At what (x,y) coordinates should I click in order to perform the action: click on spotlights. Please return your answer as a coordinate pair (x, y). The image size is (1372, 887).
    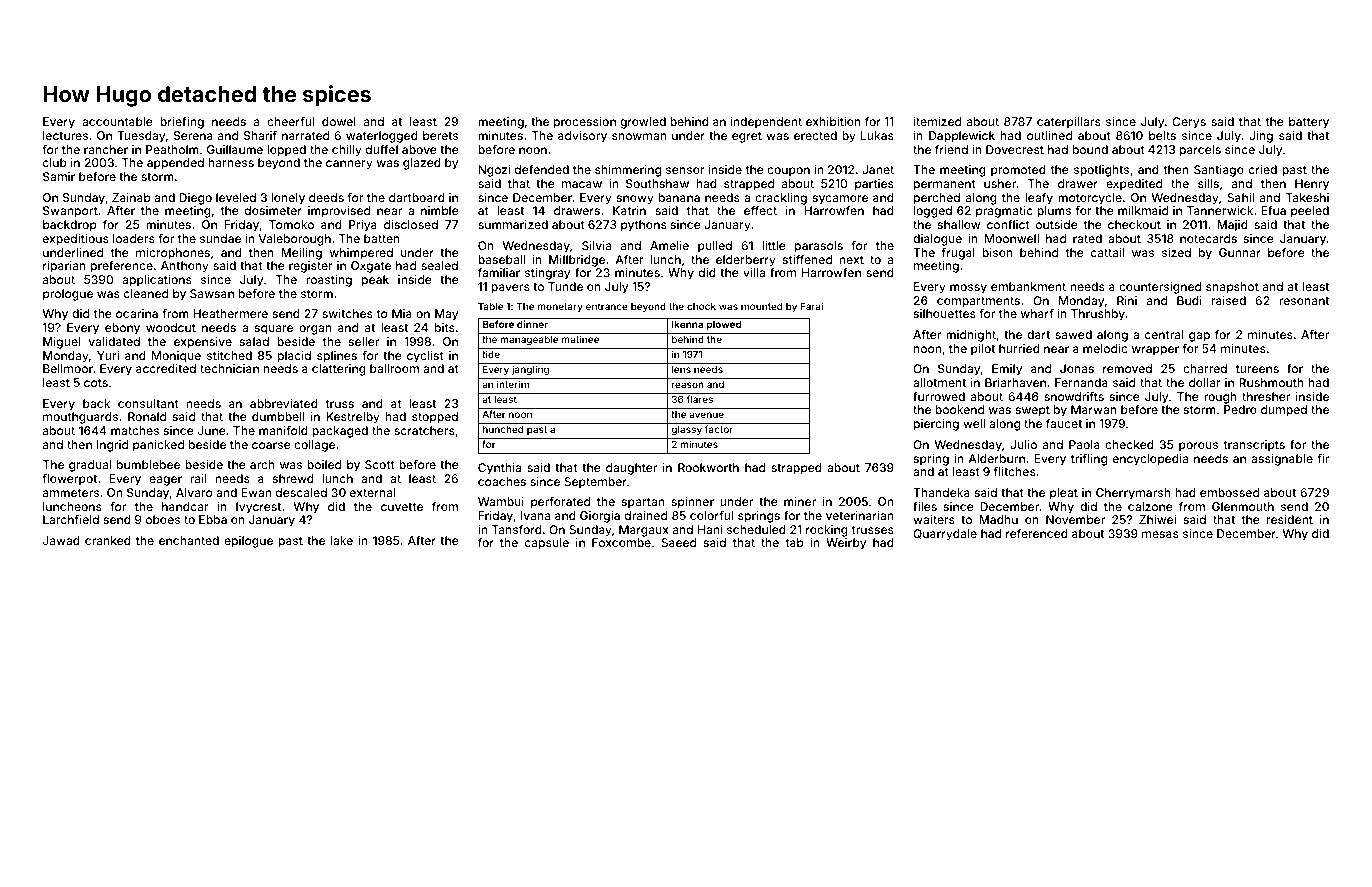
    Looking at the image, I should click on (1101, 171).
